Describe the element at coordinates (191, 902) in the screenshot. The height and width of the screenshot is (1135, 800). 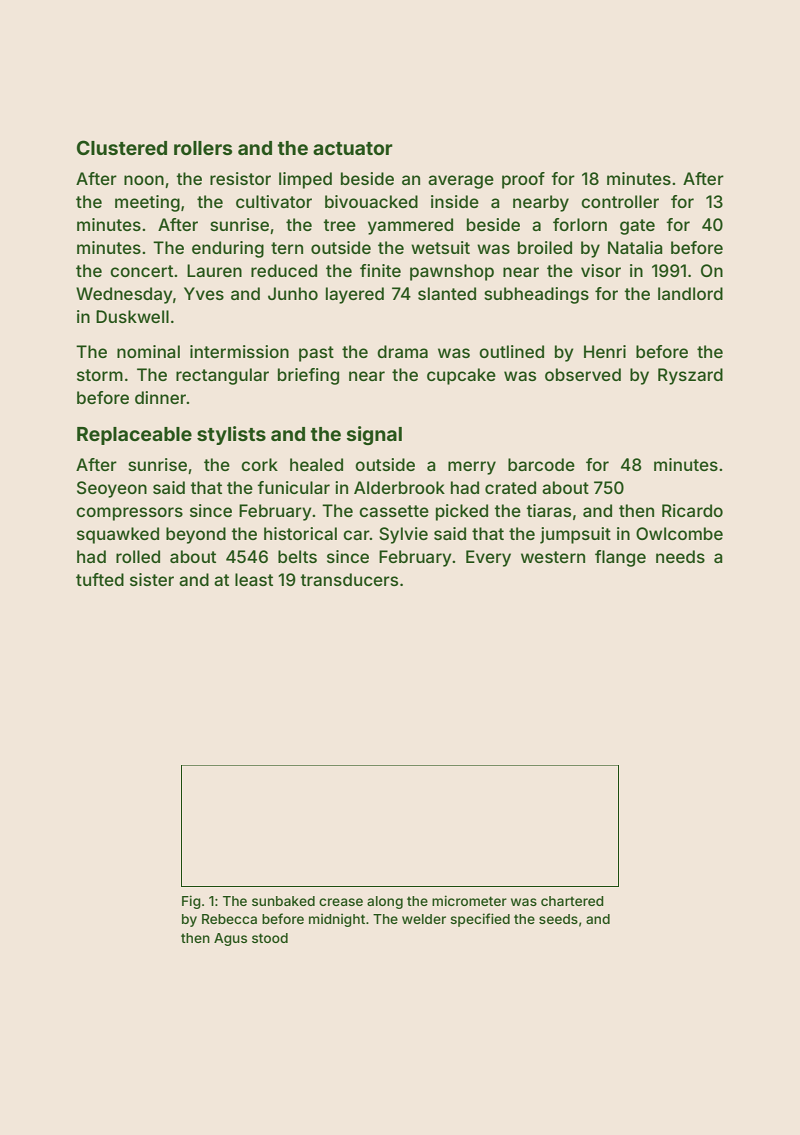
I see `Fig` at that location.
